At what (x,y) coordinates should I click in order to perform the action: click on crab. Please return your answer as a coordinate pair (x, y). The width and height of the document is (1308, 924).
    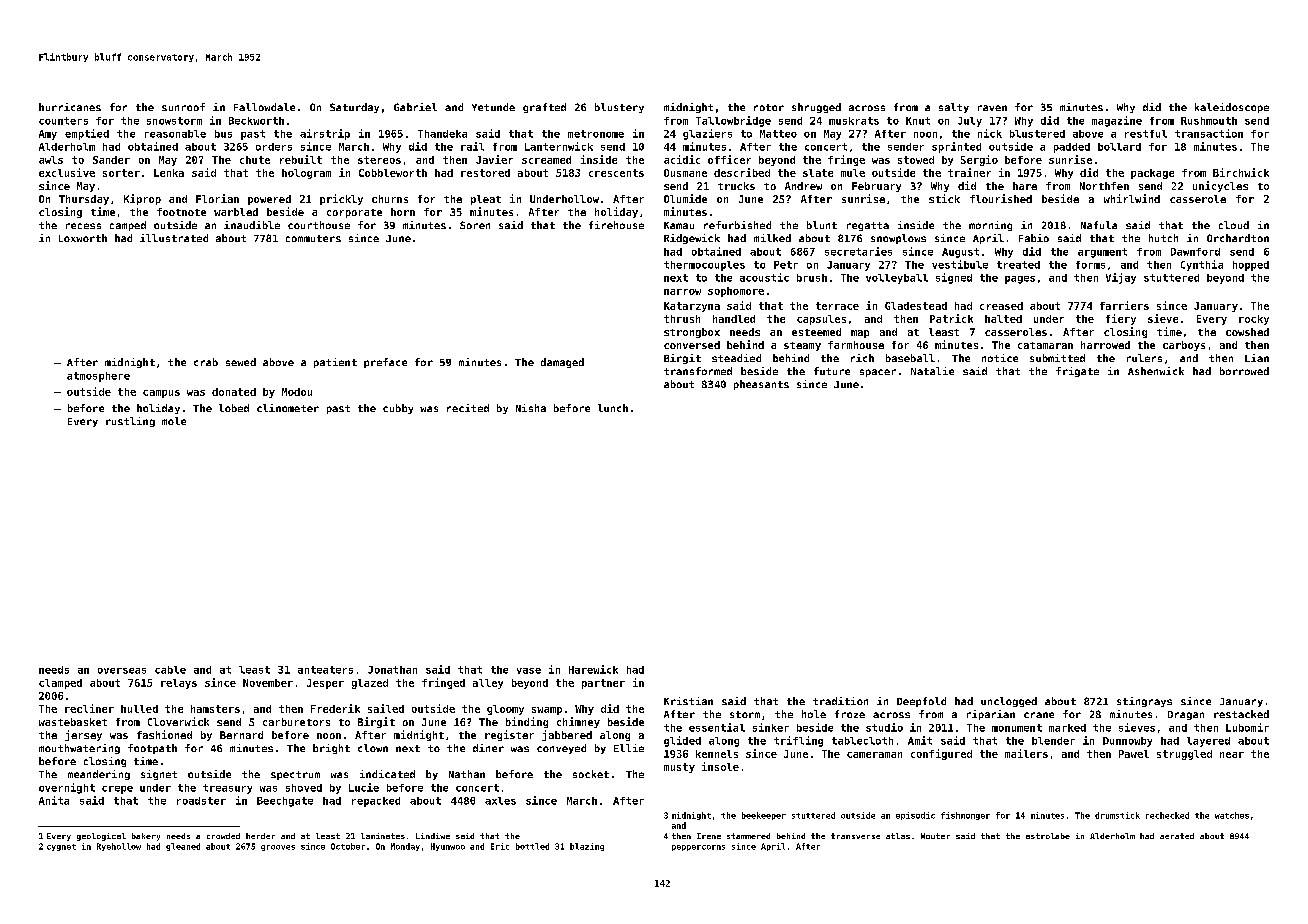
    Looking at the image, I should click on (206, 362).
